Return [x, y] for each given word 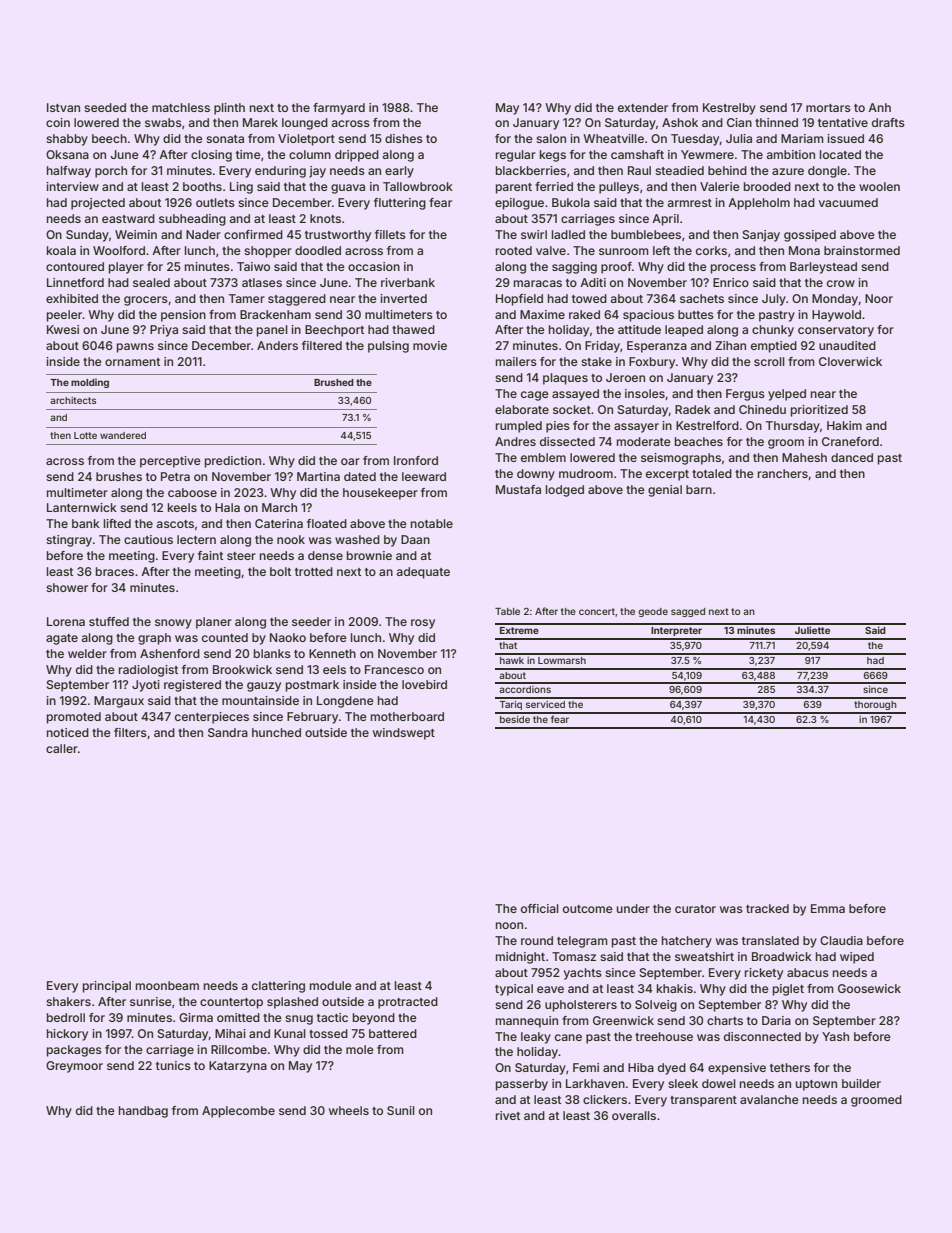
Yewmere [707, 154]
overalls [634, 1115]
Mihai [230, 1033]
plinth [229, 109]
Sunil [401, 1110]
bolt [280, 571]
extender [643, 107]
